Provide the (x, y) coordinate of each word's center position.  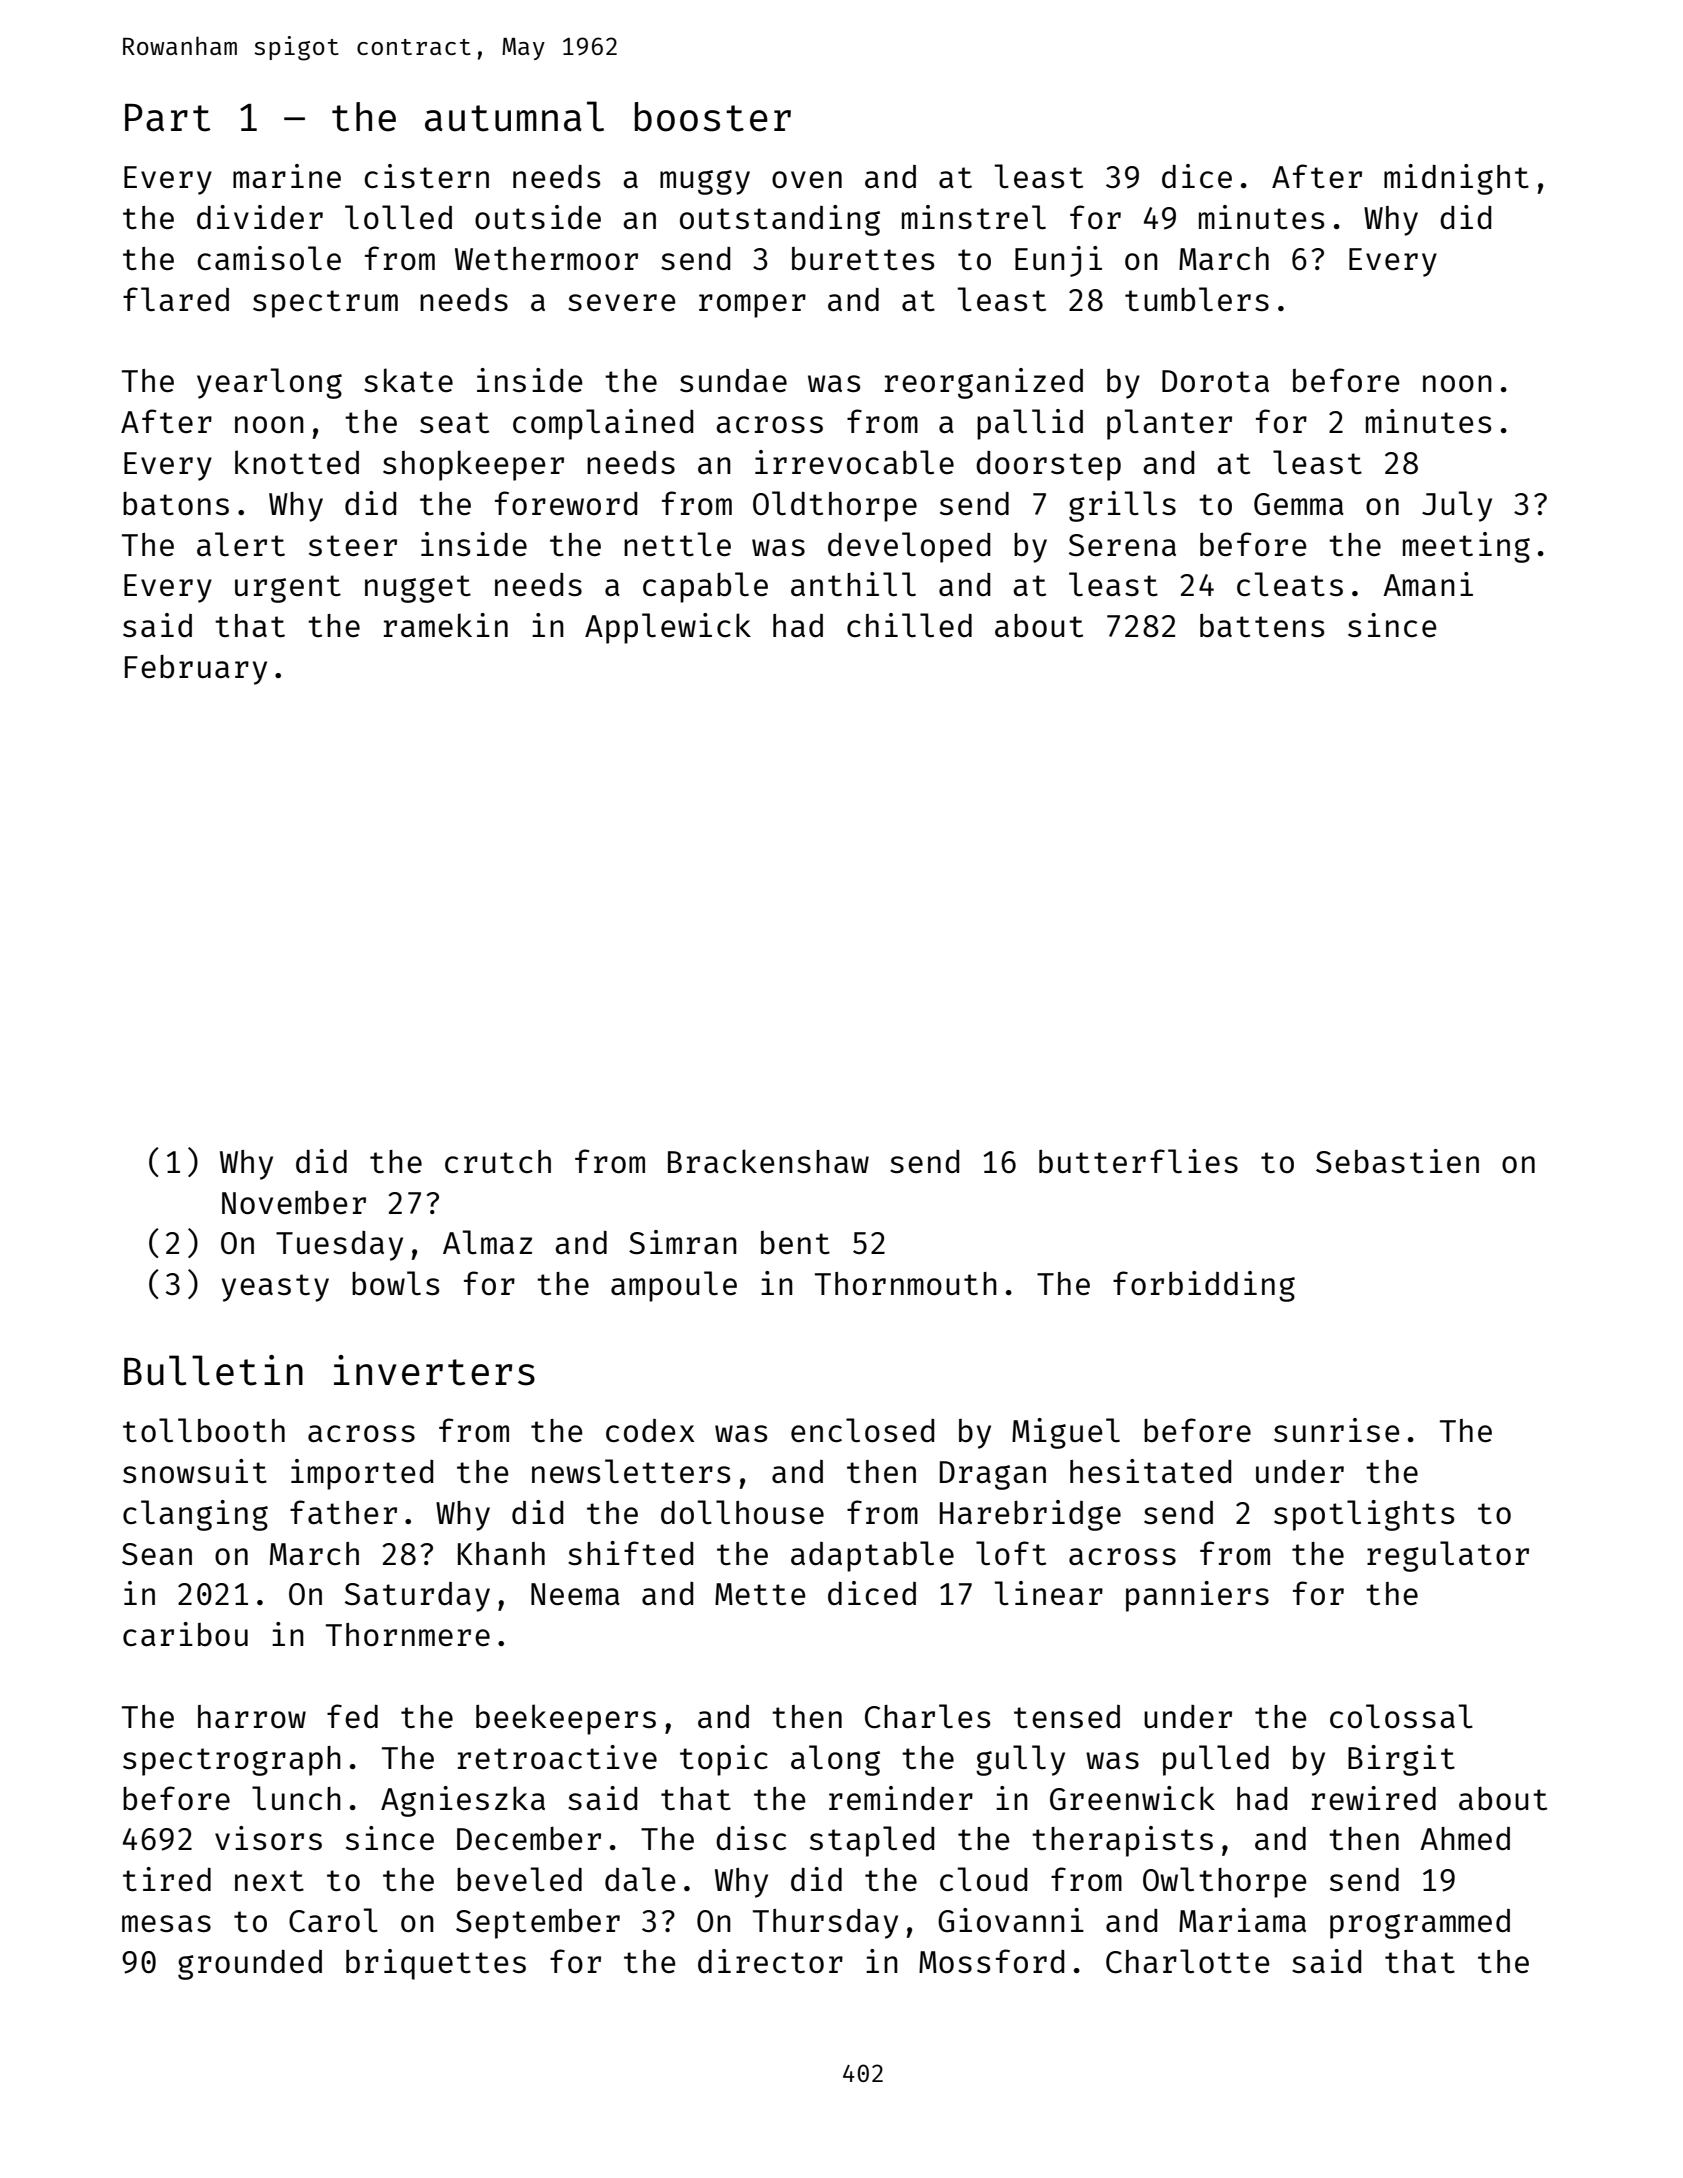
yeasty (275, 1288)
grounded (250, 1965)
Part (168, 118)
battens (1262, 625)
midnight (1456, 179)
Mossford (991, 1961)
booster (713, 117)
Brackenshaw (768, 1161)
